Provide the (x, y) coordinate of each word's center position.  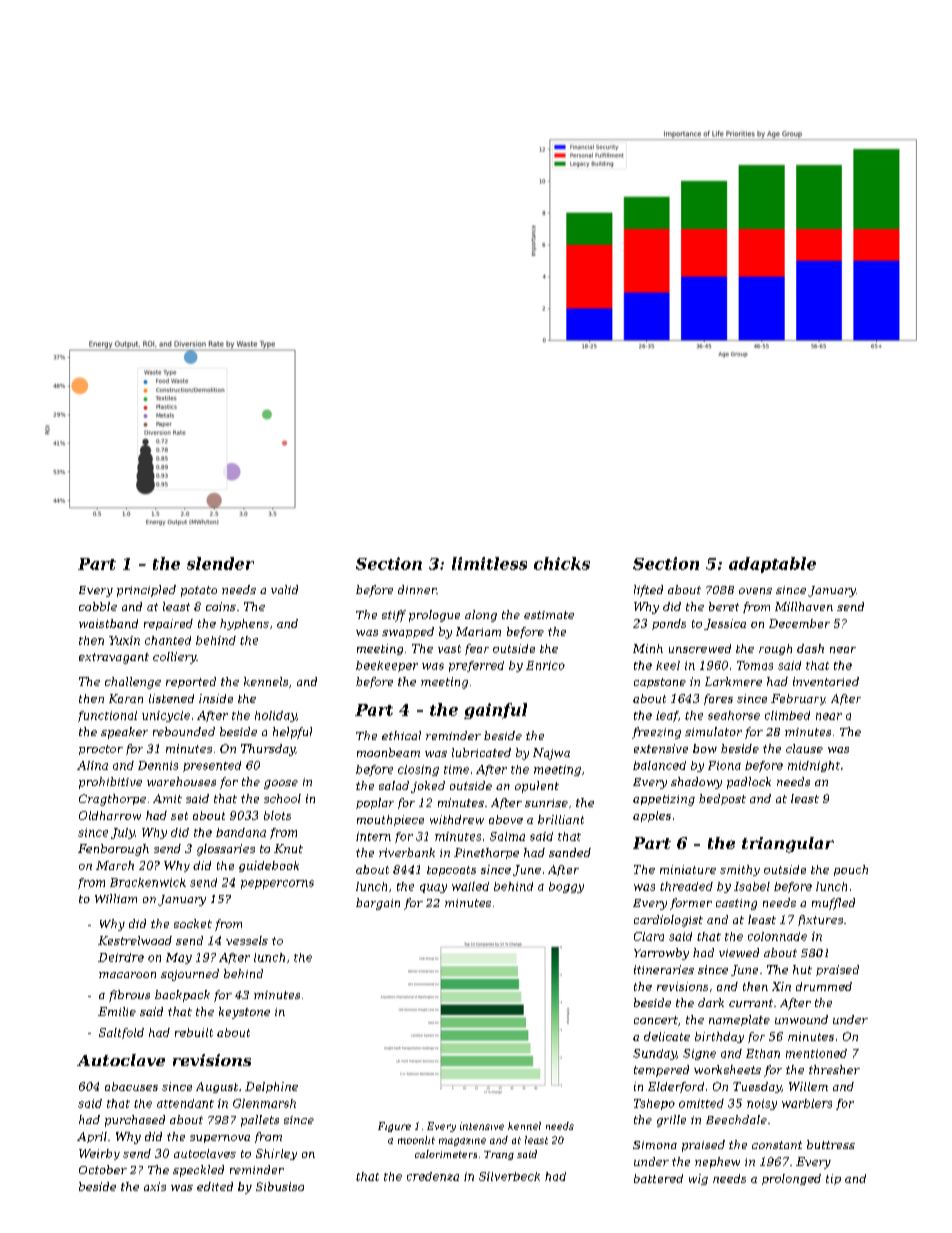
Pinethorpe (486, 853)
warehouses (181, 781)
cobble (98, 606)
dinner (417, 589)
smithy (740, 870)
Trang (499, 1155)
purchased (135, 1121)
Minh (648, 648)
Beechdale (736, 1119)
